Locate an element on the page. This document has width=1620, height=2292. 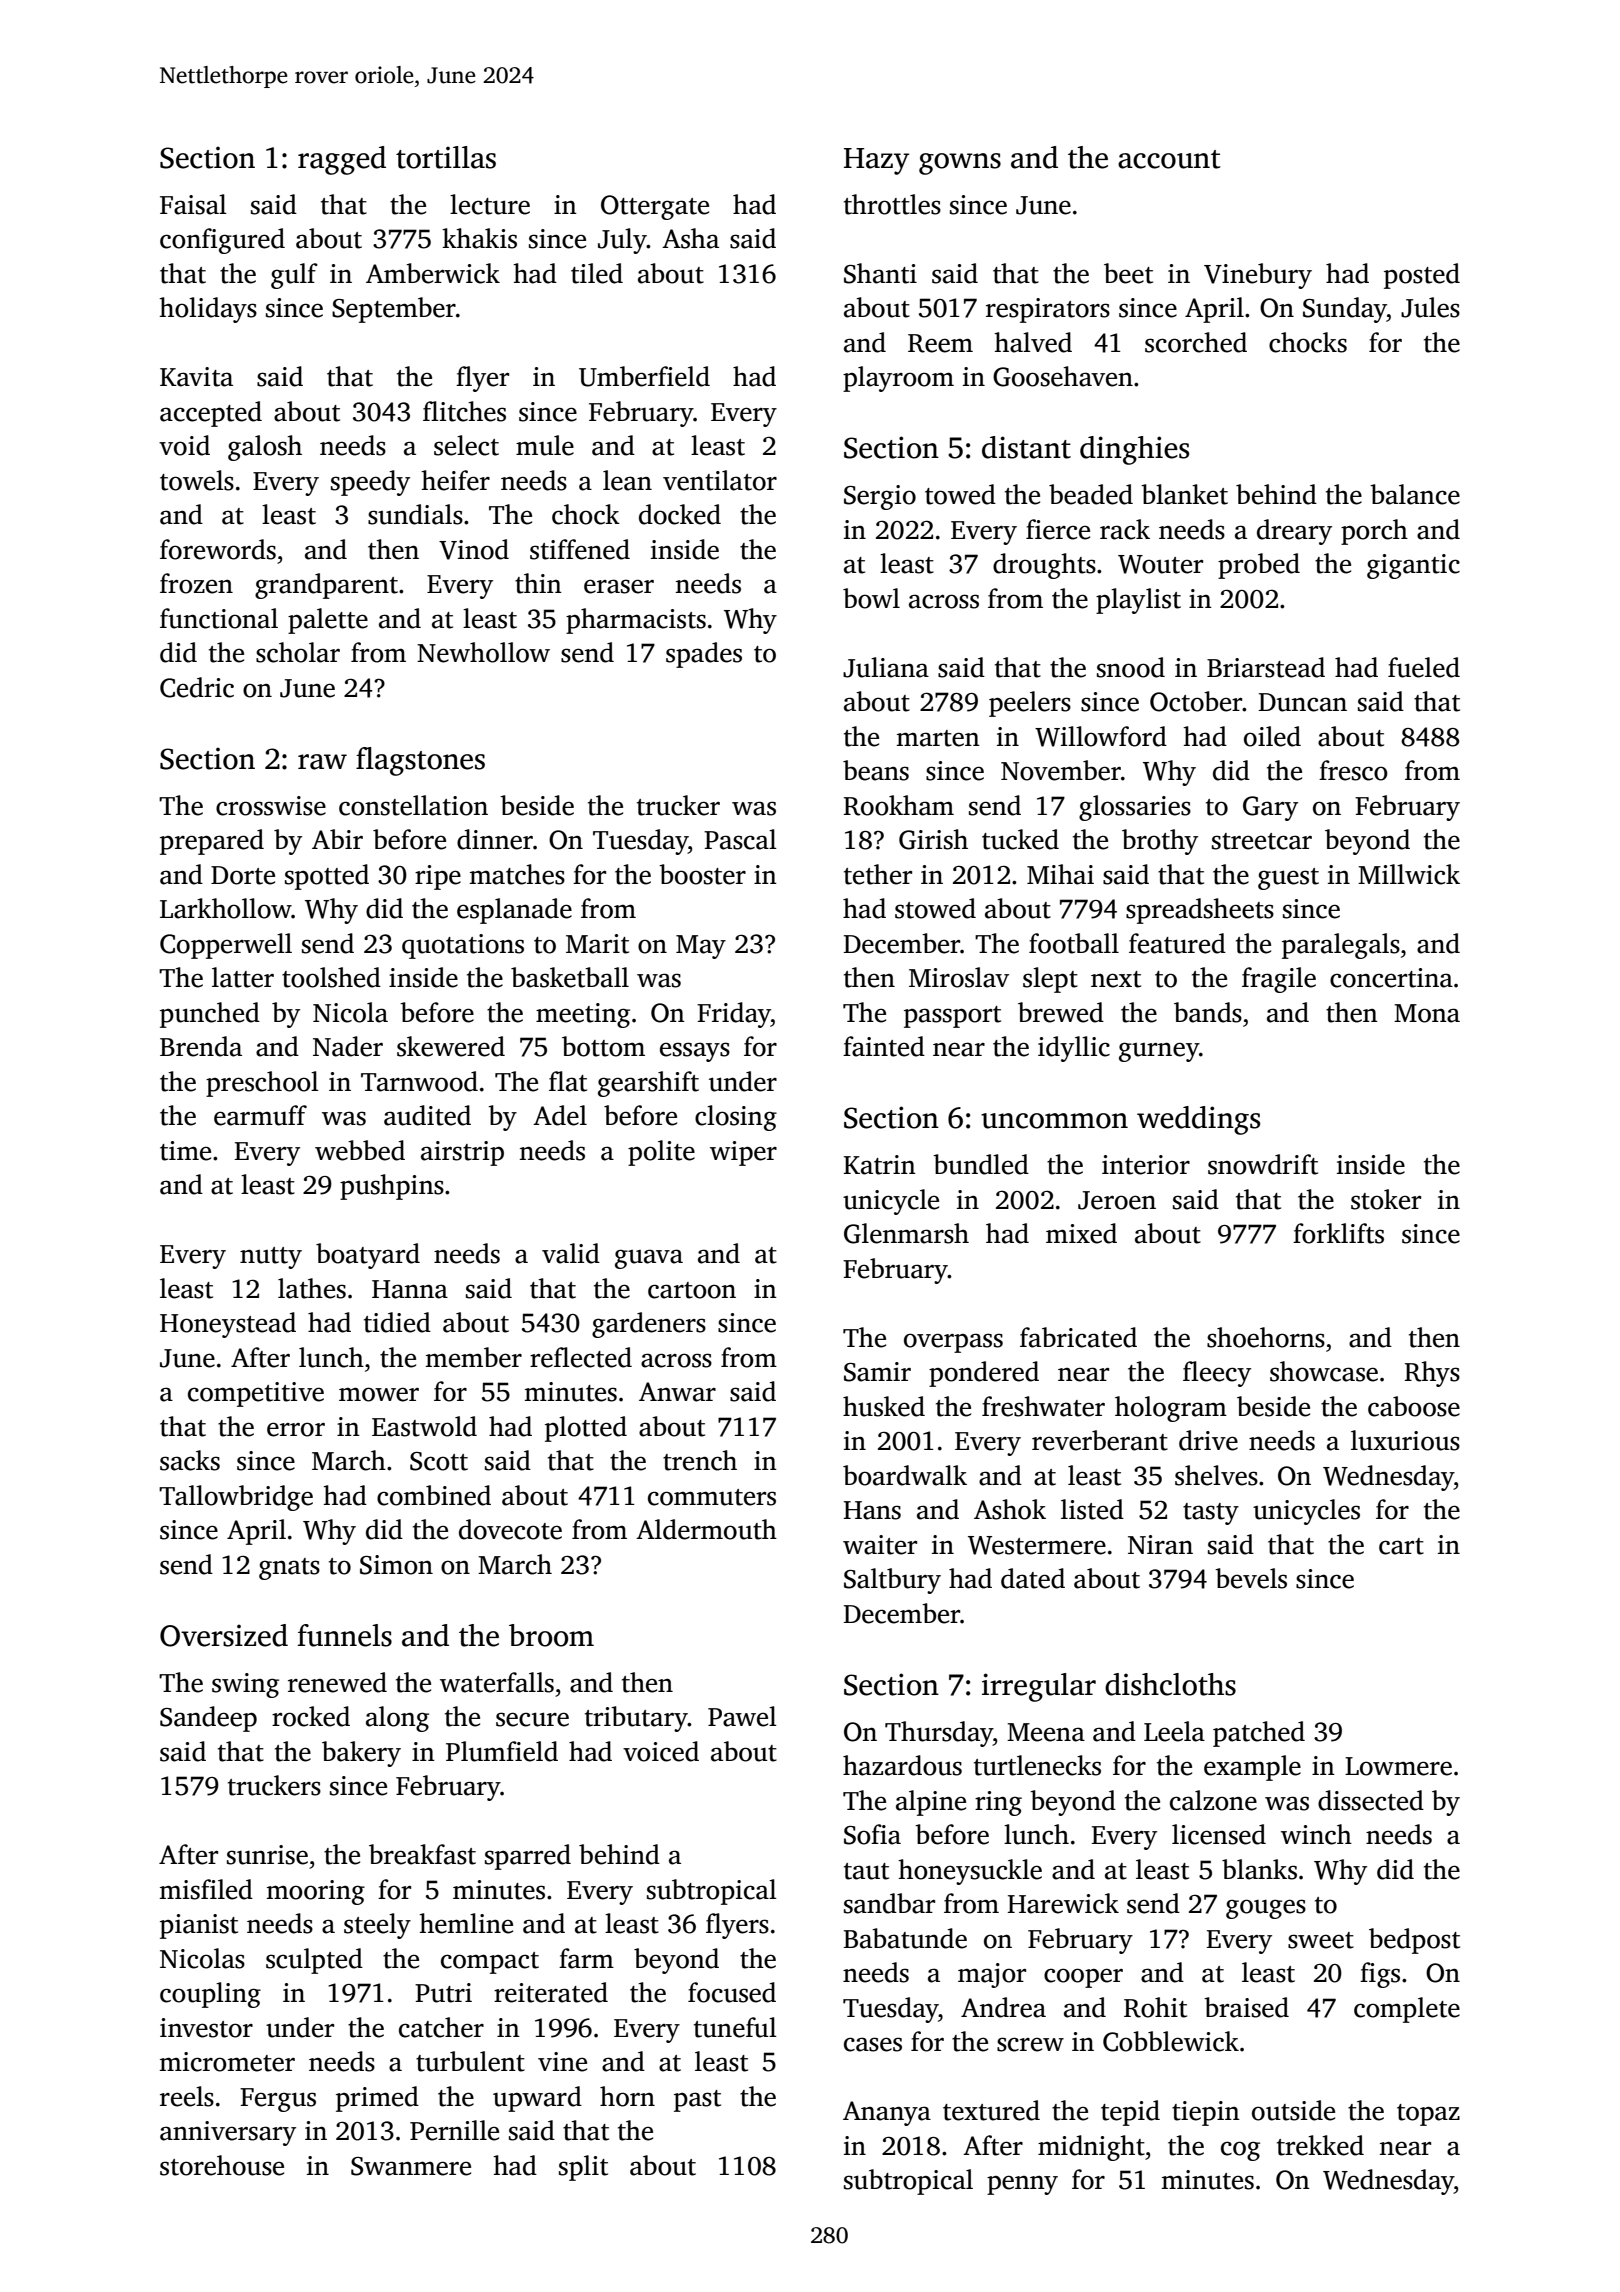
Jules is located at coordinates (1430, 307).
